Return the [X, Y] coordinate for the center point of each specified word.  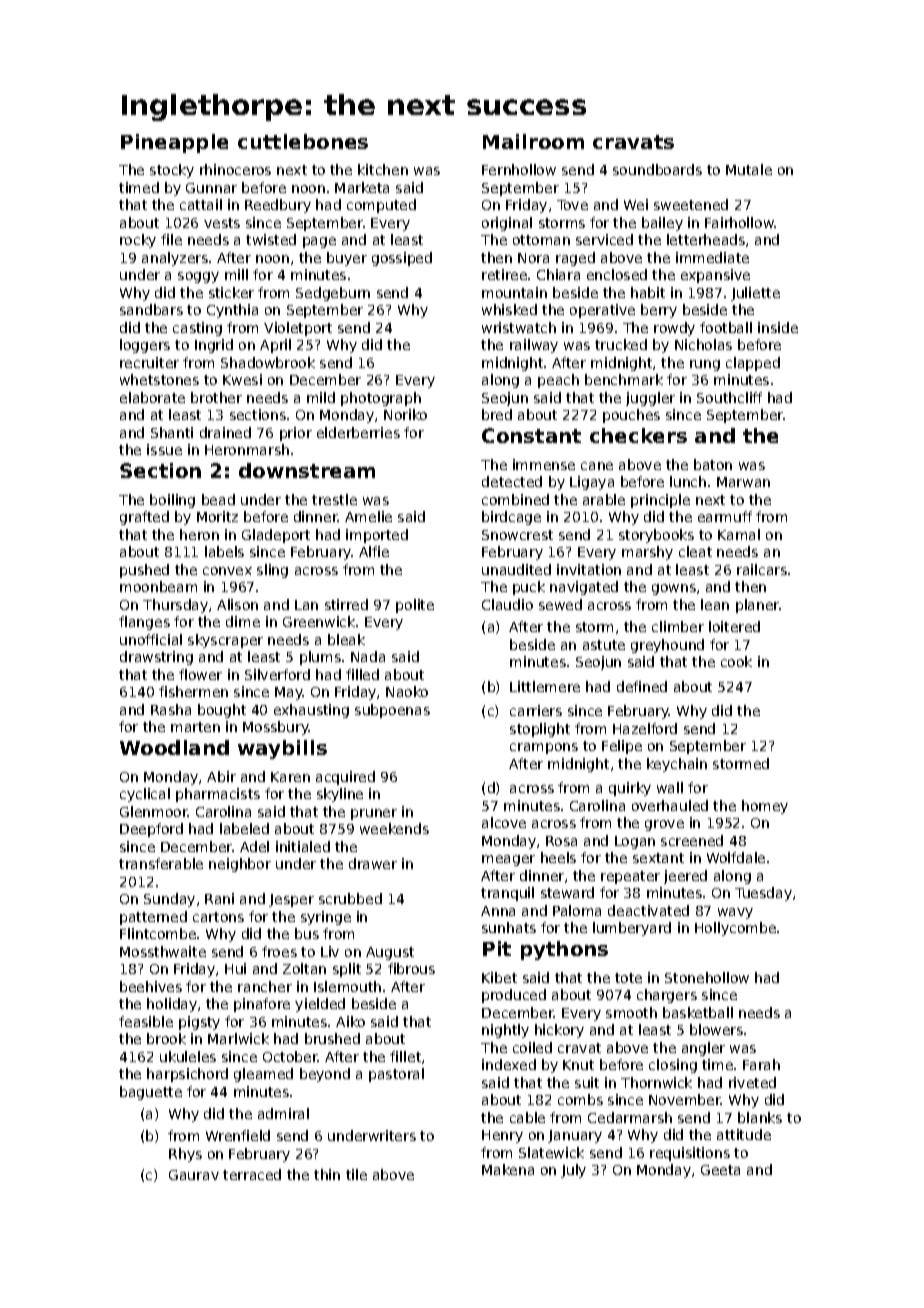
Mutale [749, 169]
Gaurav [194, 1175]
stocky [172, 171]
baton [713, 464]
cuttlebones [303, 141]
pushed [144, 571]
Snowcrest [517, 535]
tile [356, 1174]
